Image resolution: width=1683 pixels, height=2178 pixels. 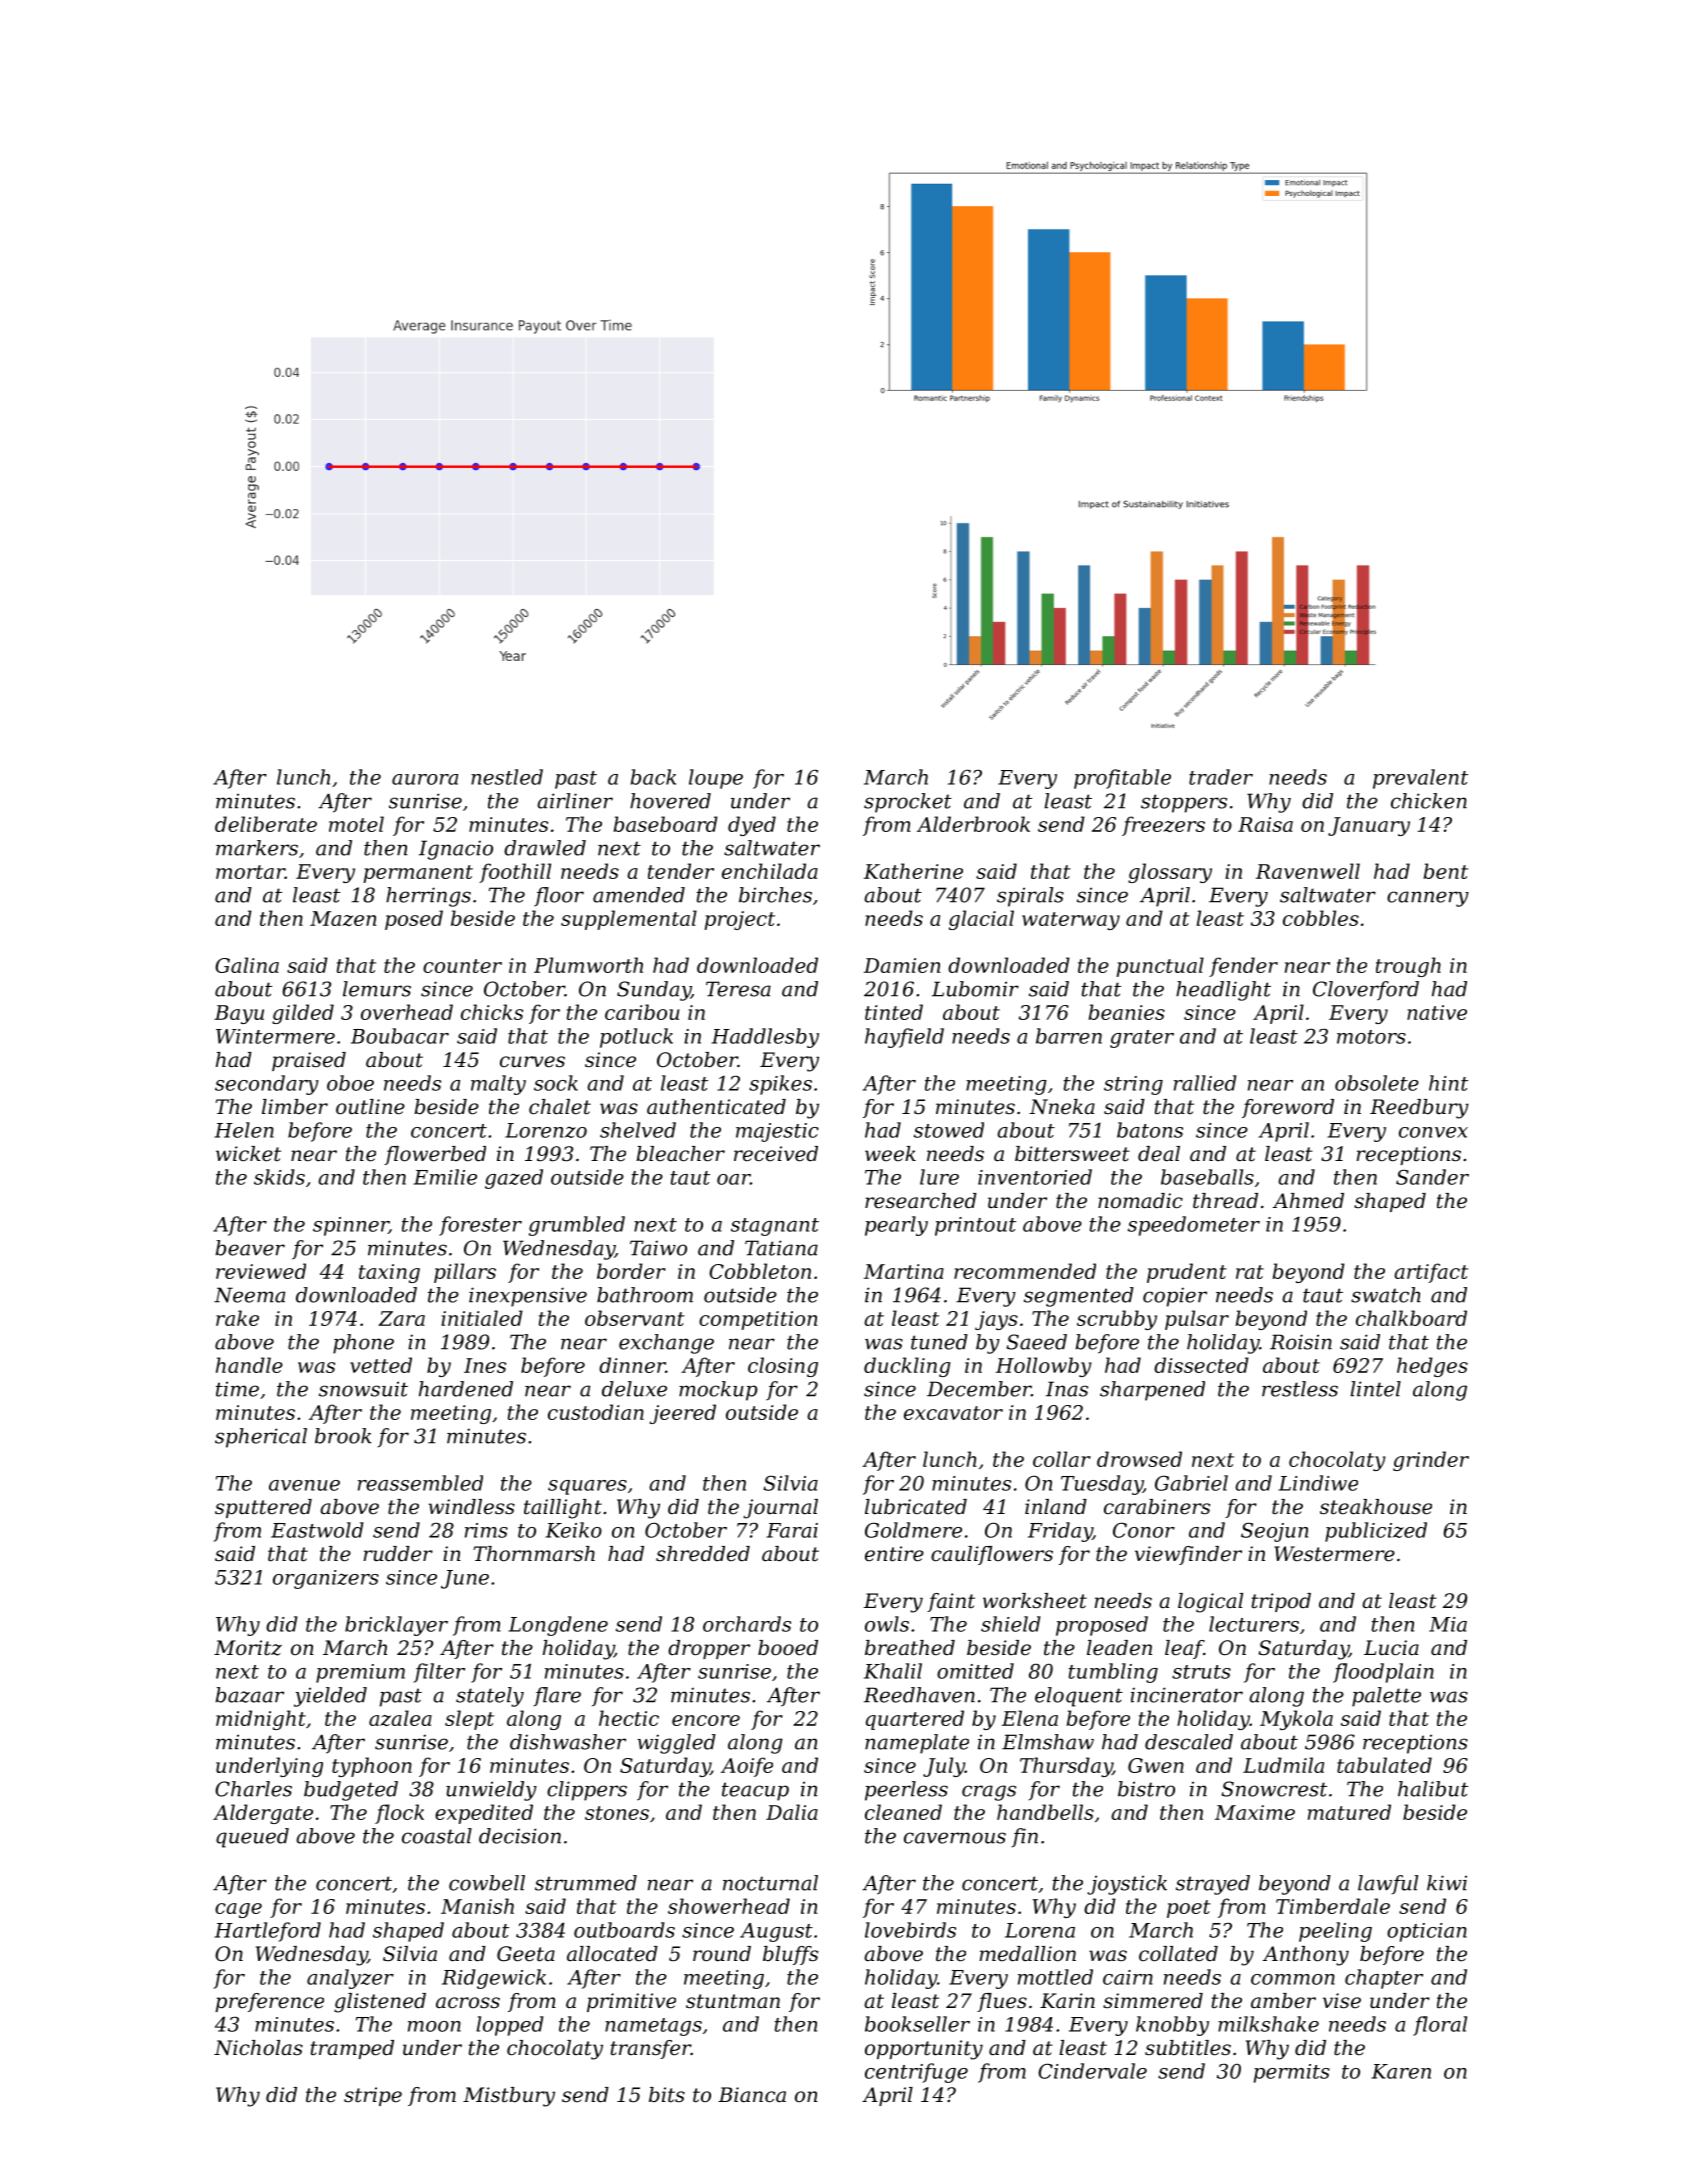 I want to click on coastal, so click(x=437, y=1836).
